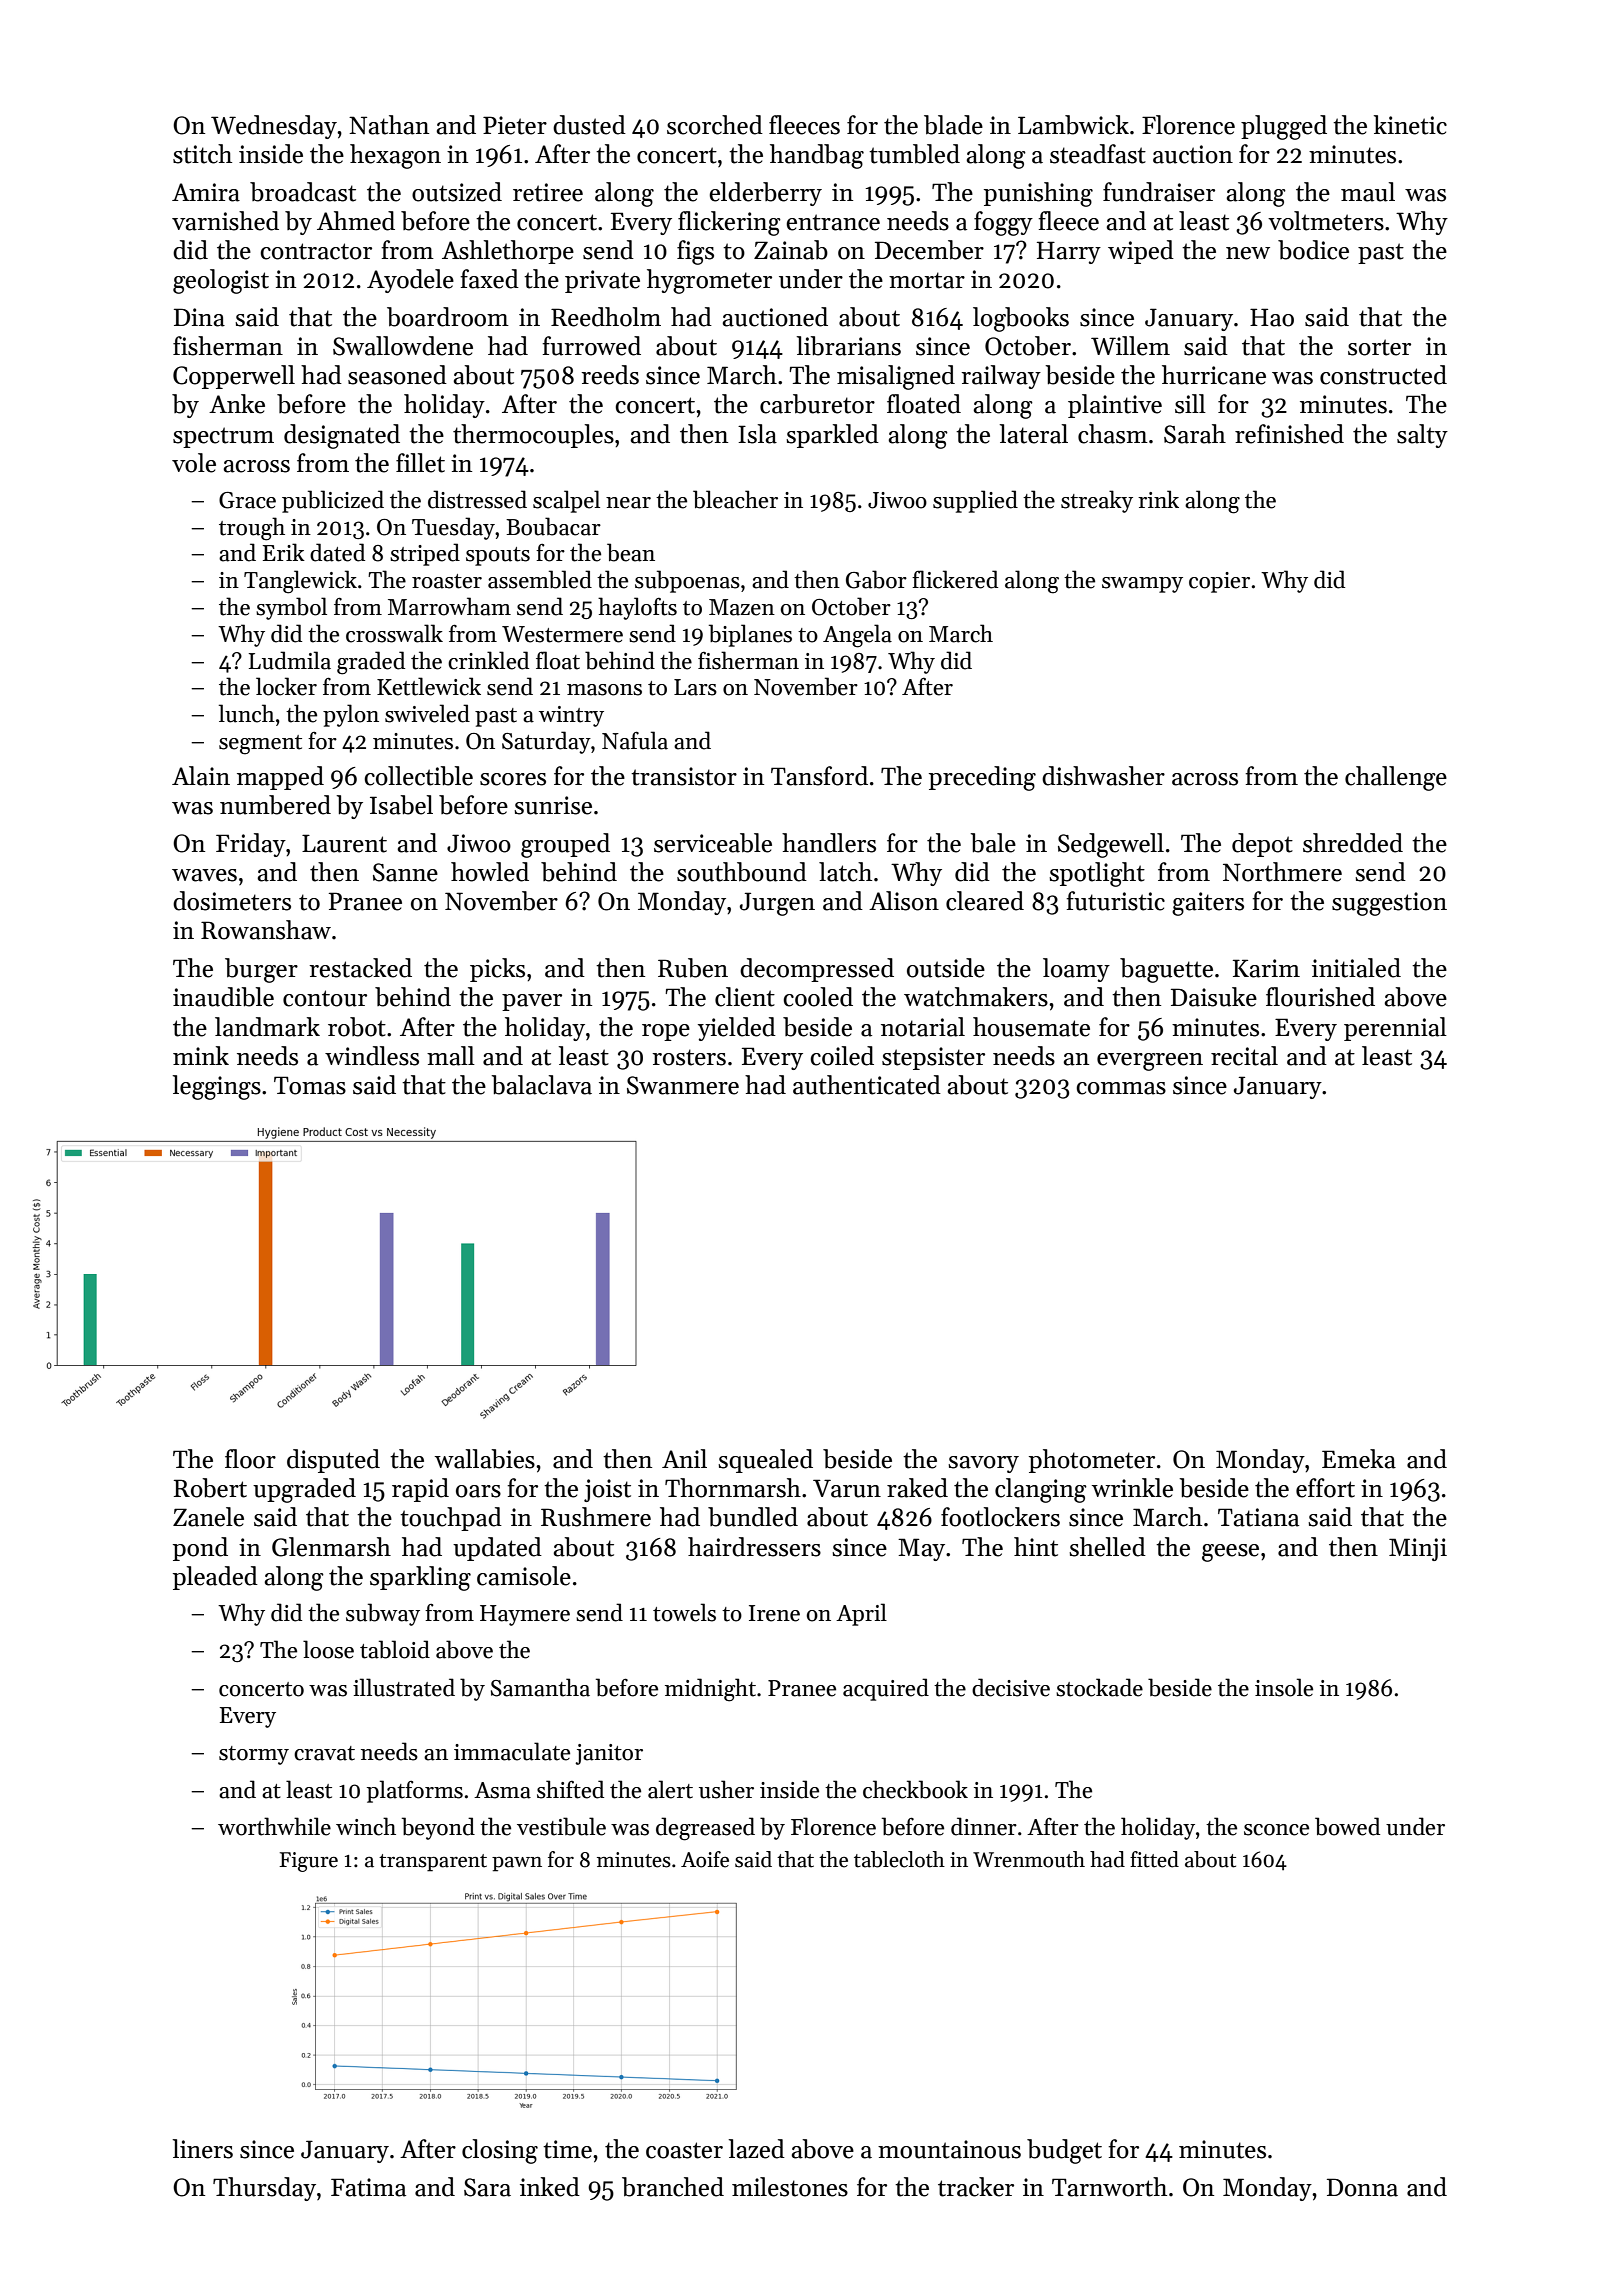 This screenshot has width=1620, height=2292. Describe the element at coordinates (1347, 1826) in the screenshot. I see `bowed` at that location.
